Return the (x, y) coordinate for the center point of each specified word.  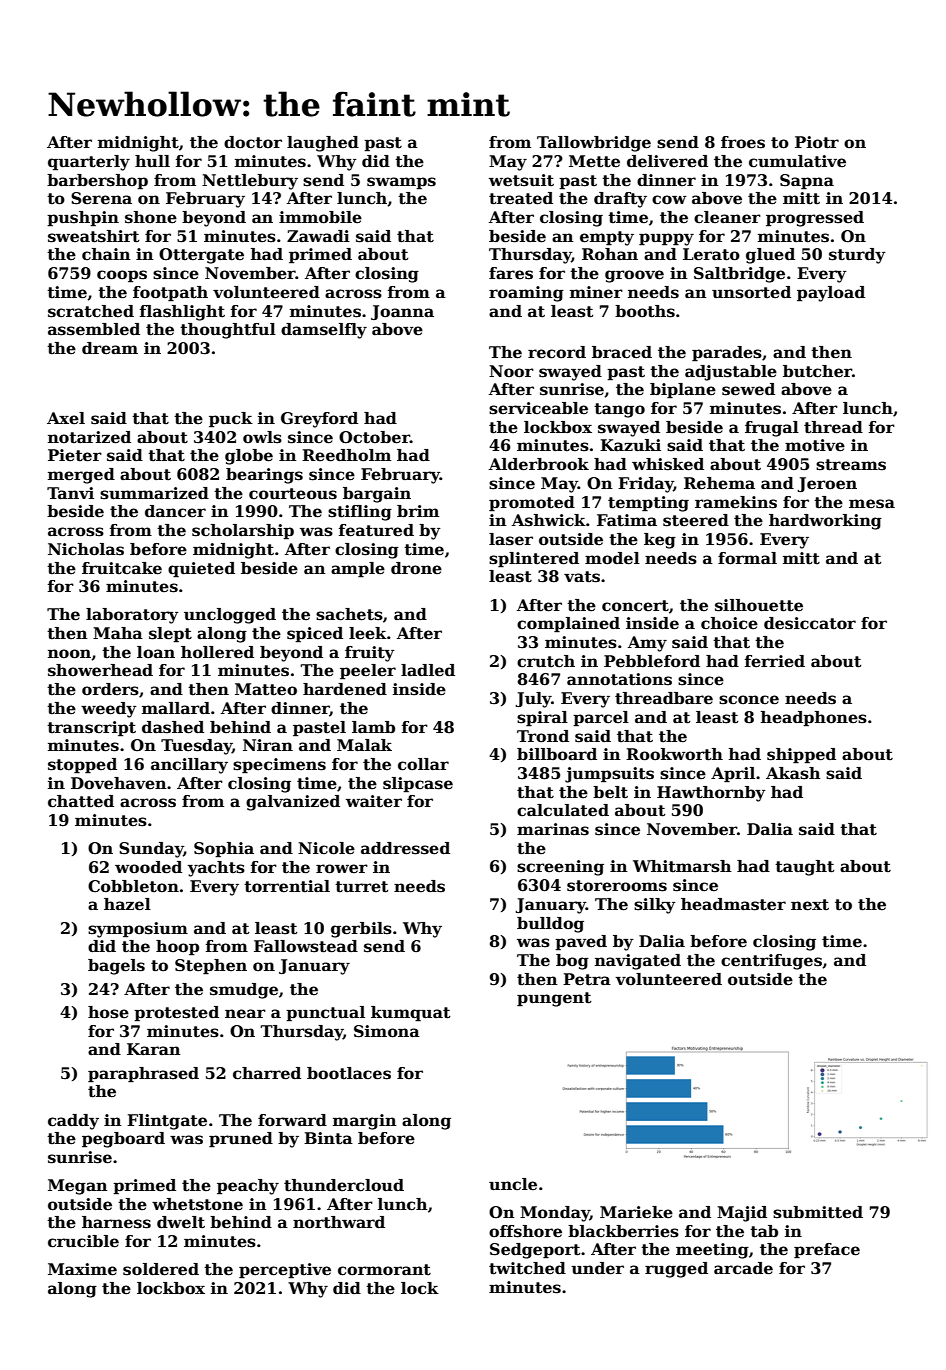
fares (511, 273)
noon (69, 654)
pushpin (83, 219)
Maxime (82, 1269)
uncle (513, 1184)
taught (804, 868)
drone (416, 568)
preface (827, 1251)
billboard (557, 754)
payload (831, 294)
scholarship (243, 532)
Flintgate (167, 1122)
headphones (814, 719)
